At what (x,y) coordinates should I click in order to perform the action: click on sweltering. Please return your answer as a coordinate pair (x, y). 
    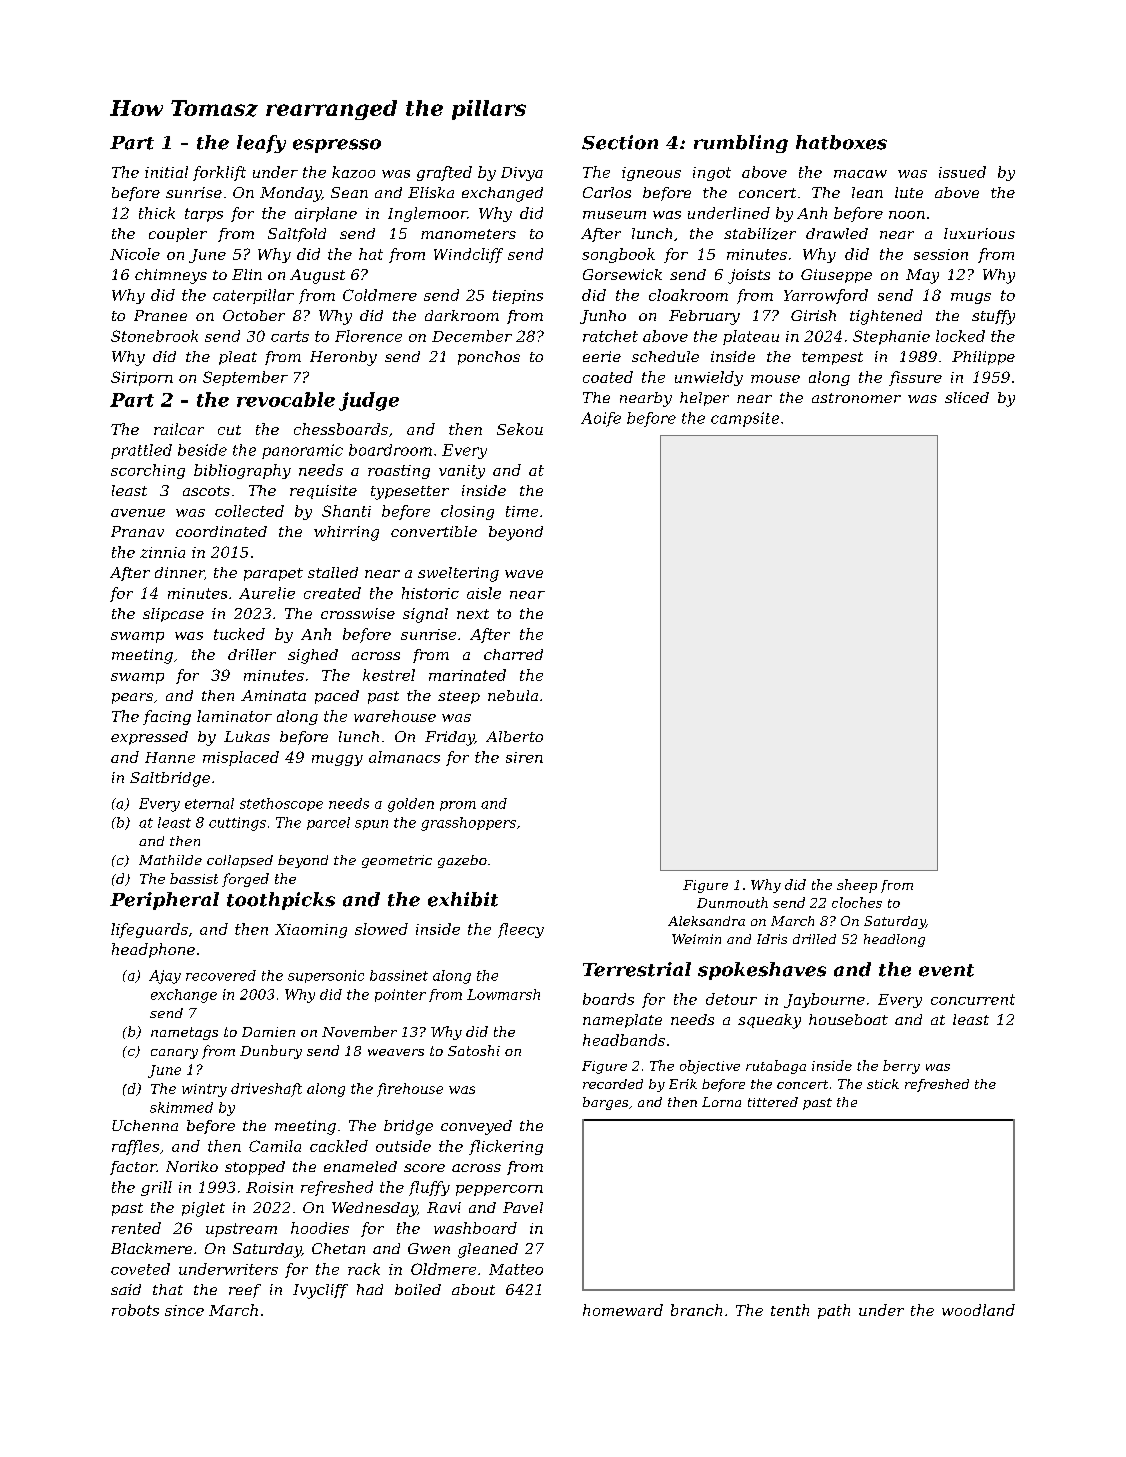
    Looking at the image, I should click on (458, 574).
